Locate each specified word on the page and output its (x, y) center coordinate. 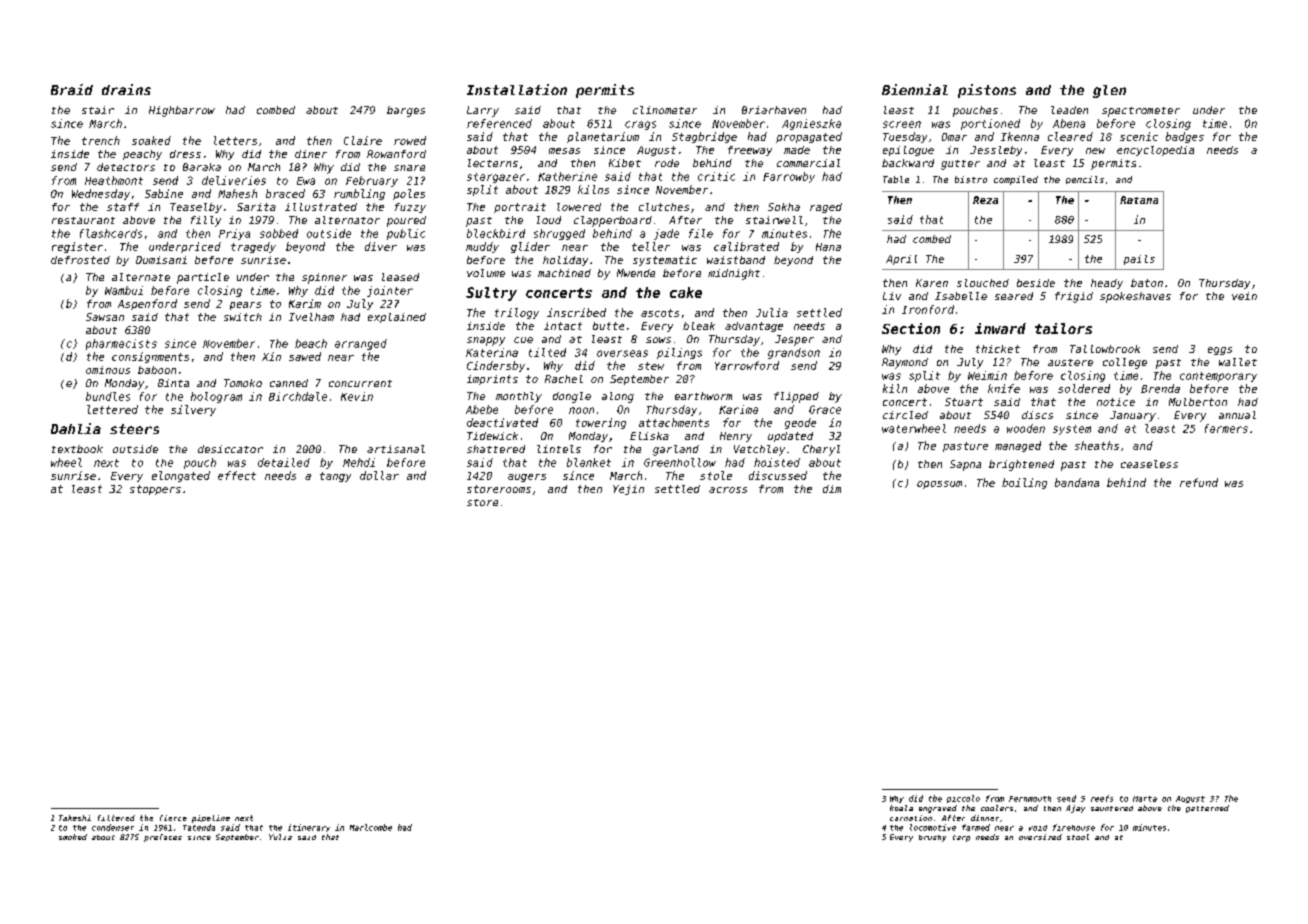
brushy (932, 838)
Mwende (636, 273)
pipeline (211, 819)
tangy (335, 477)
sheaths (1097, 445)
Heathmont (114, 180)
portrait (520, 208)
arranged (361, 344)
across (728, 490)
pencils (1085, 180)
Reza (985, 200)
